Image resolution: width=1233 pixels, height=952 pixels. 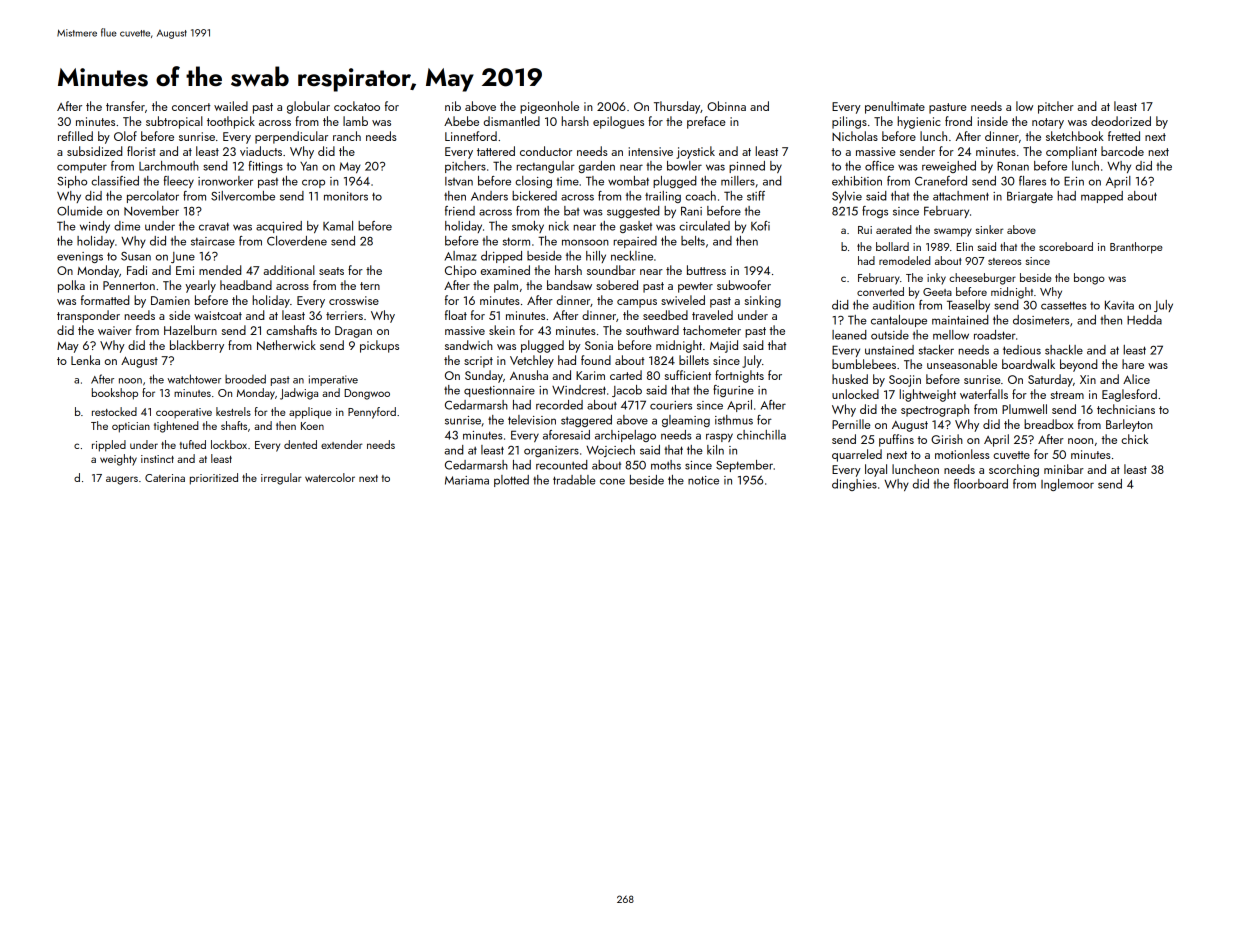 I want to click on storm, so click(x=516, y=241).
